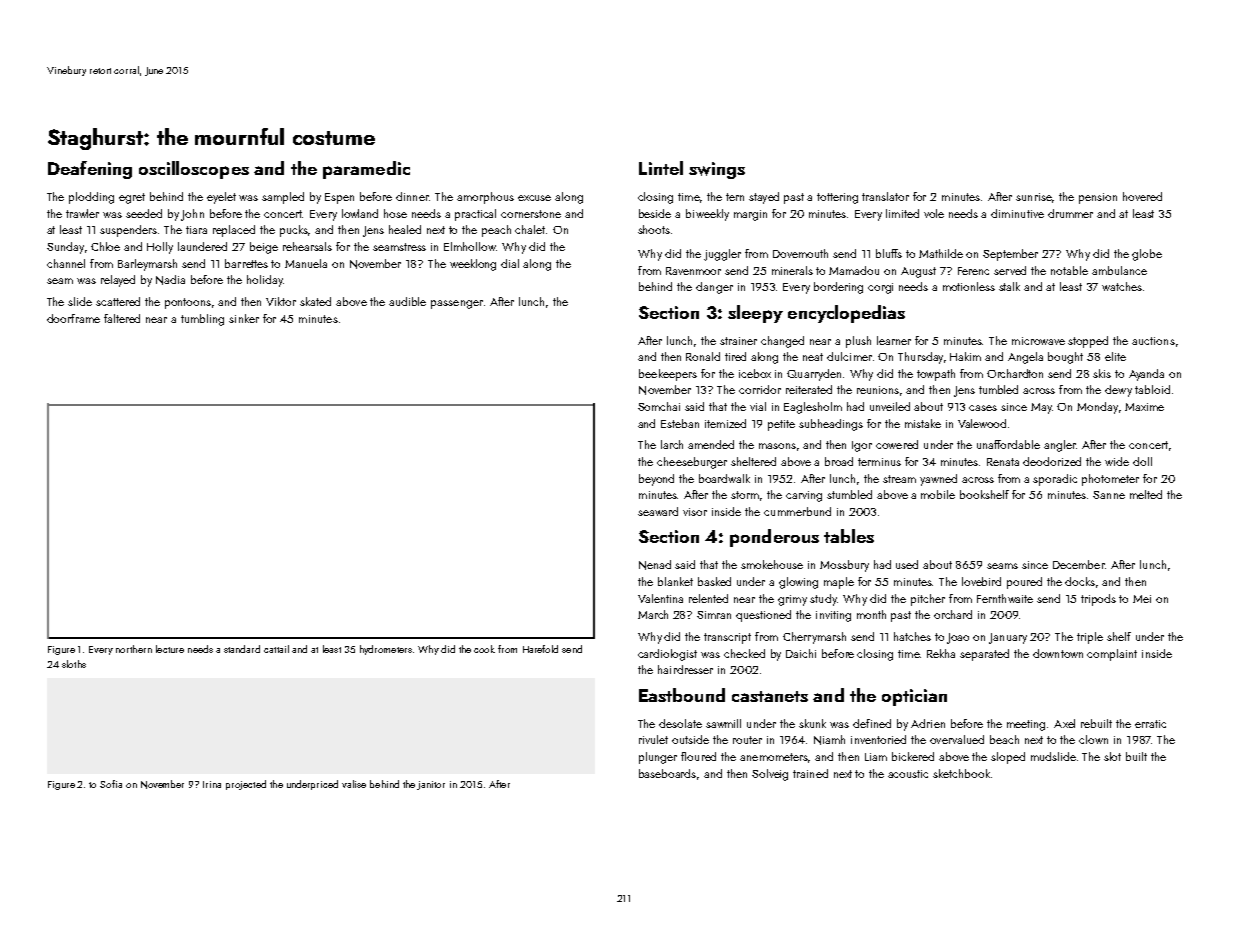 Image resolution: width=1233 pixels, height=952 pixels. I want to click on Elmhollow, so click(470, 246).
